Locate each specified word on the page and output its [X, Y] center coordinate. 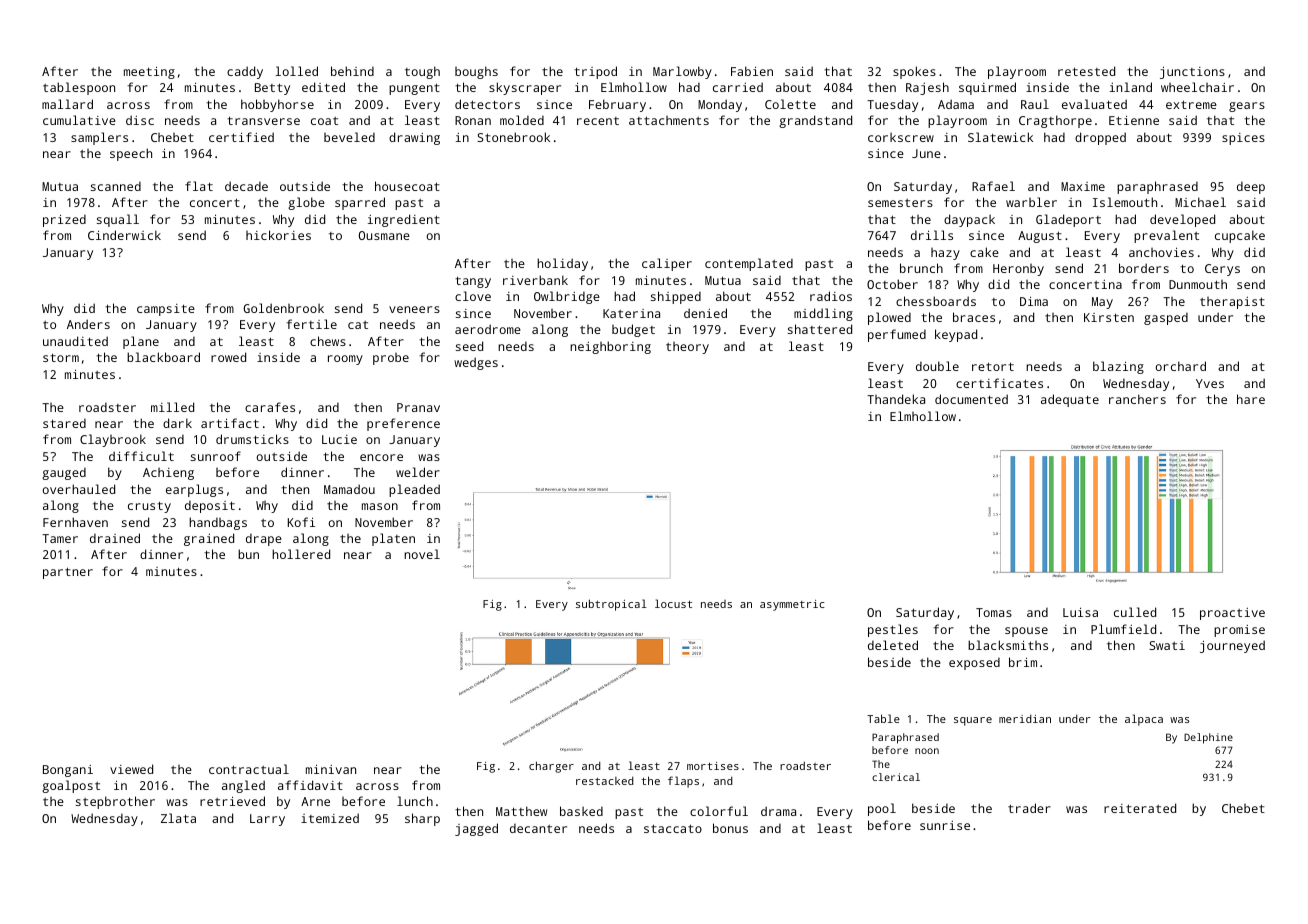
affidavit [310, 785]
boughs [476, 72]
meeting [149, 73]
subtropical [611, 605]
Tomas [994, 612]
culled [1135, 612]
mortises [713, 766]
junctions [1192, 72]
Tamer [60, 538]
